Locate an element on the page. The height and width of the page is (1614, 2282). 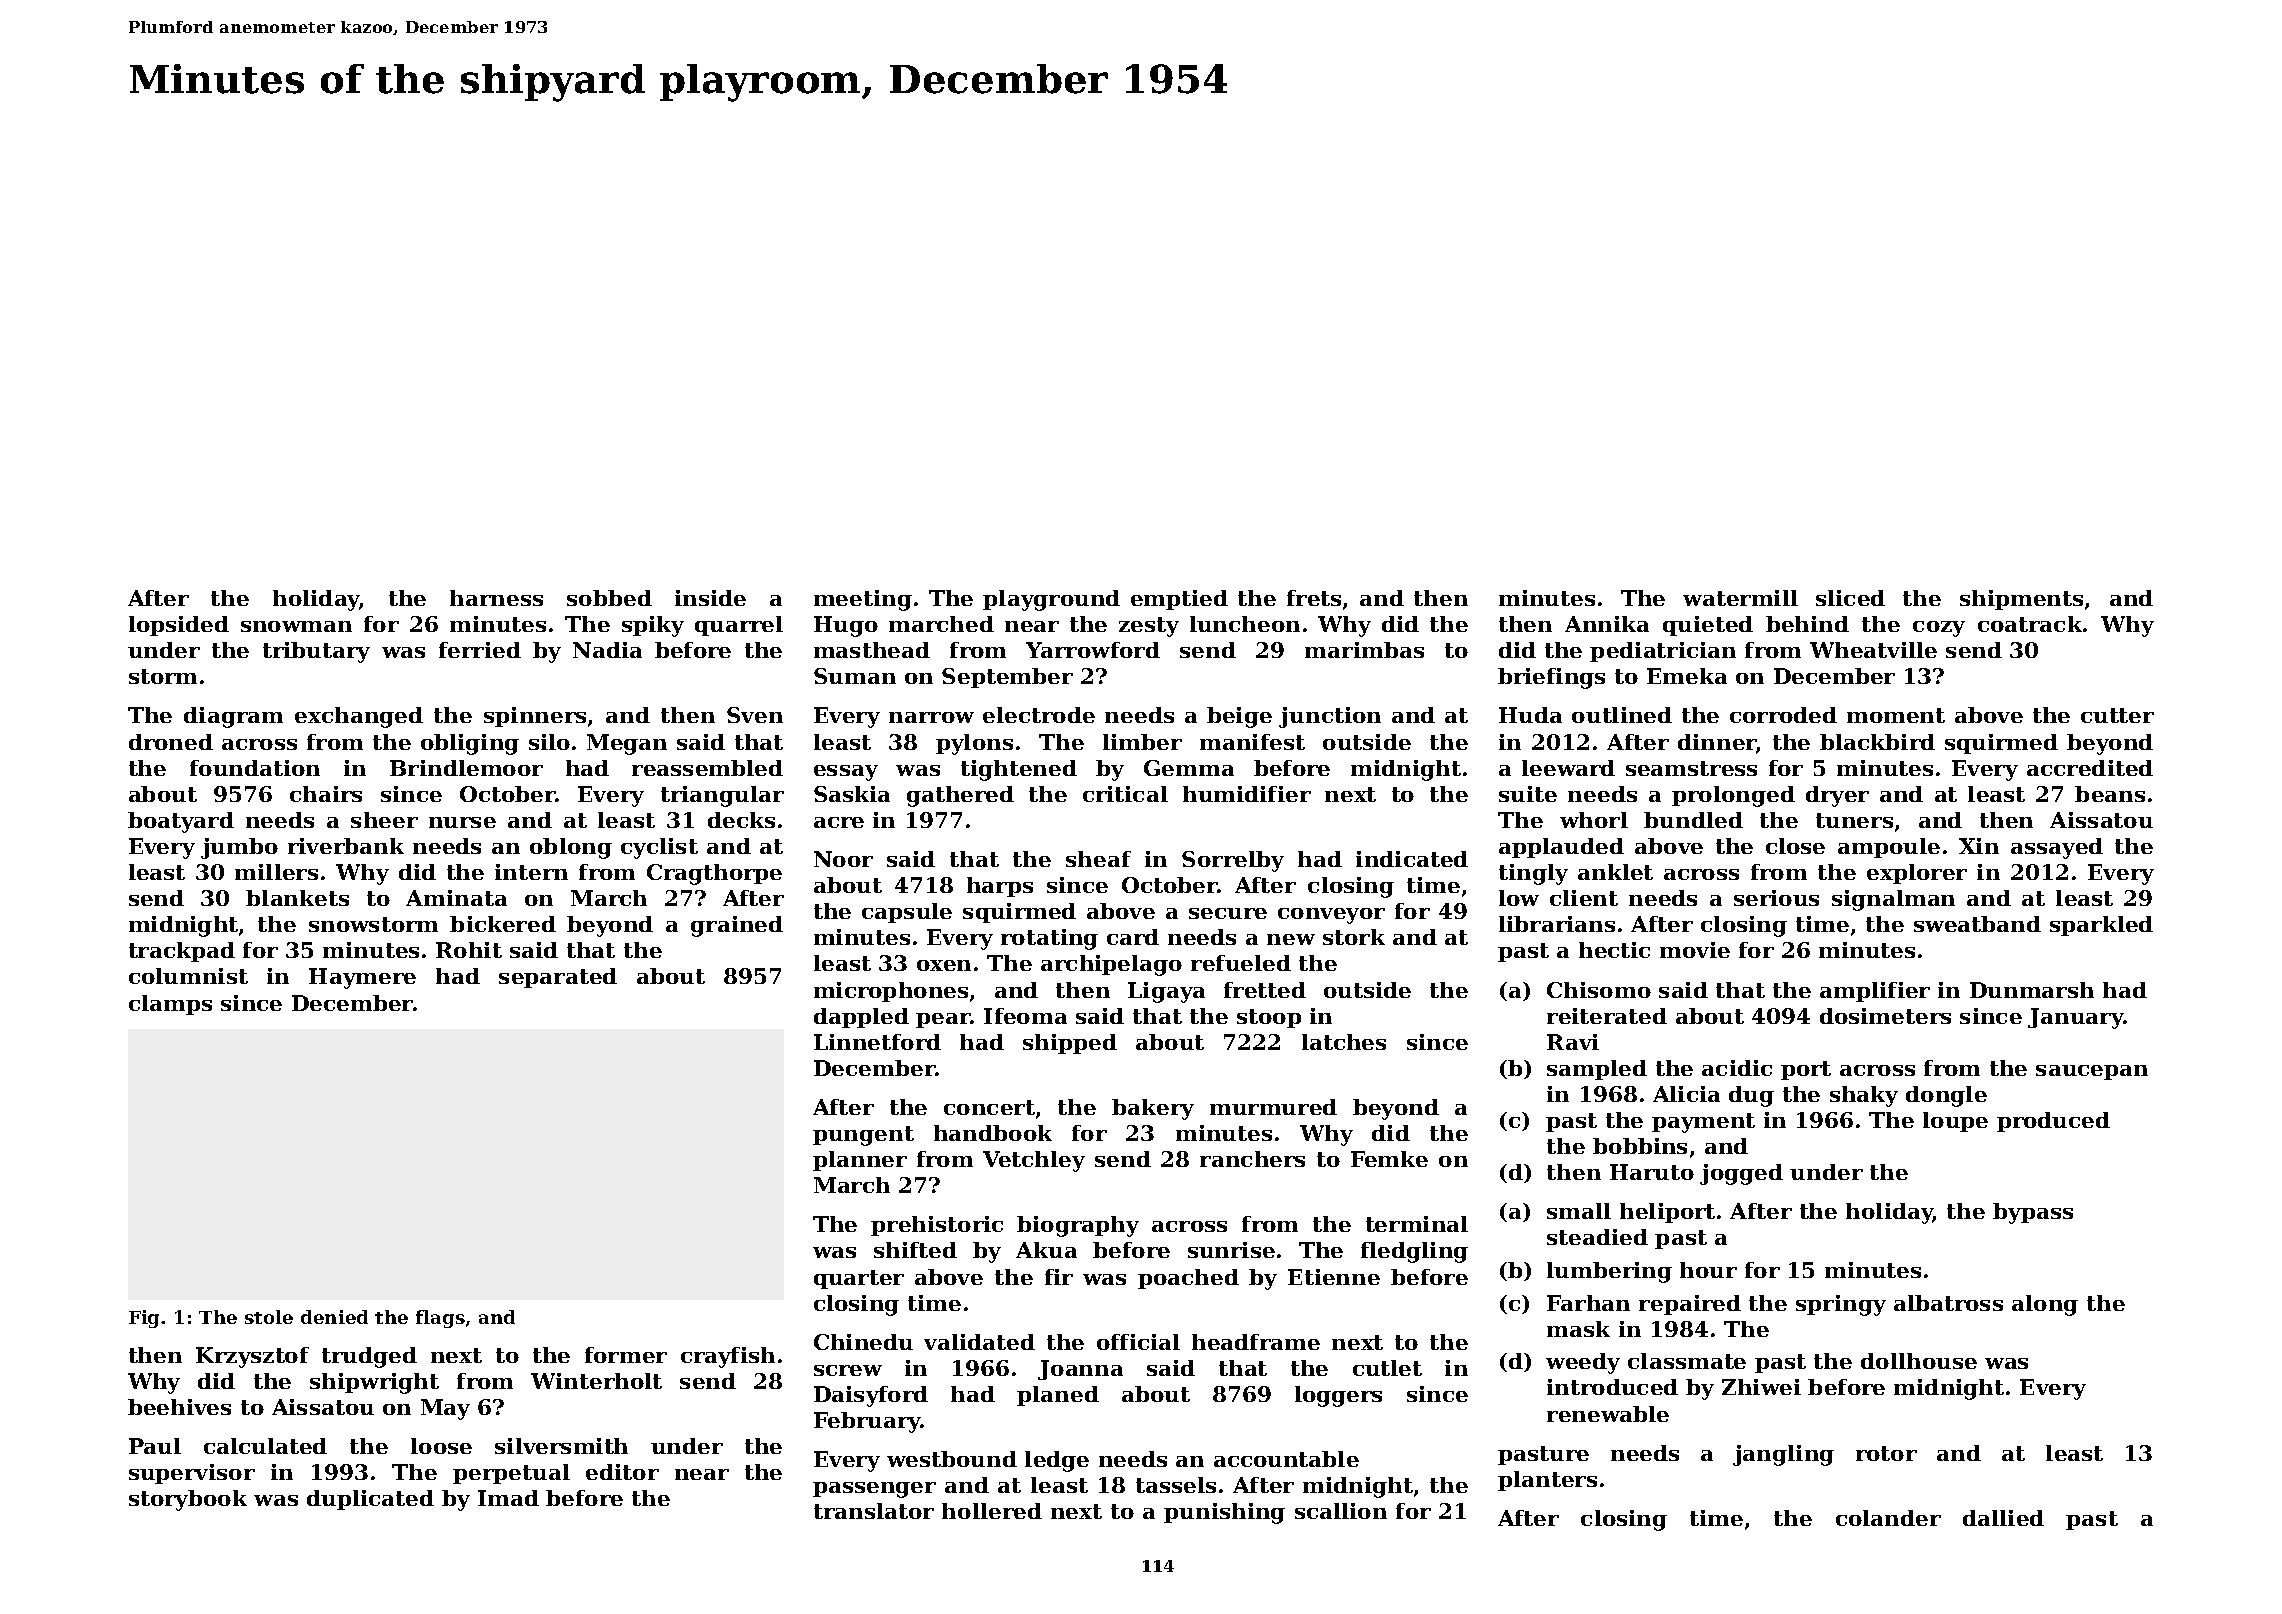
colander is located at coordinates (1888, 1518).
